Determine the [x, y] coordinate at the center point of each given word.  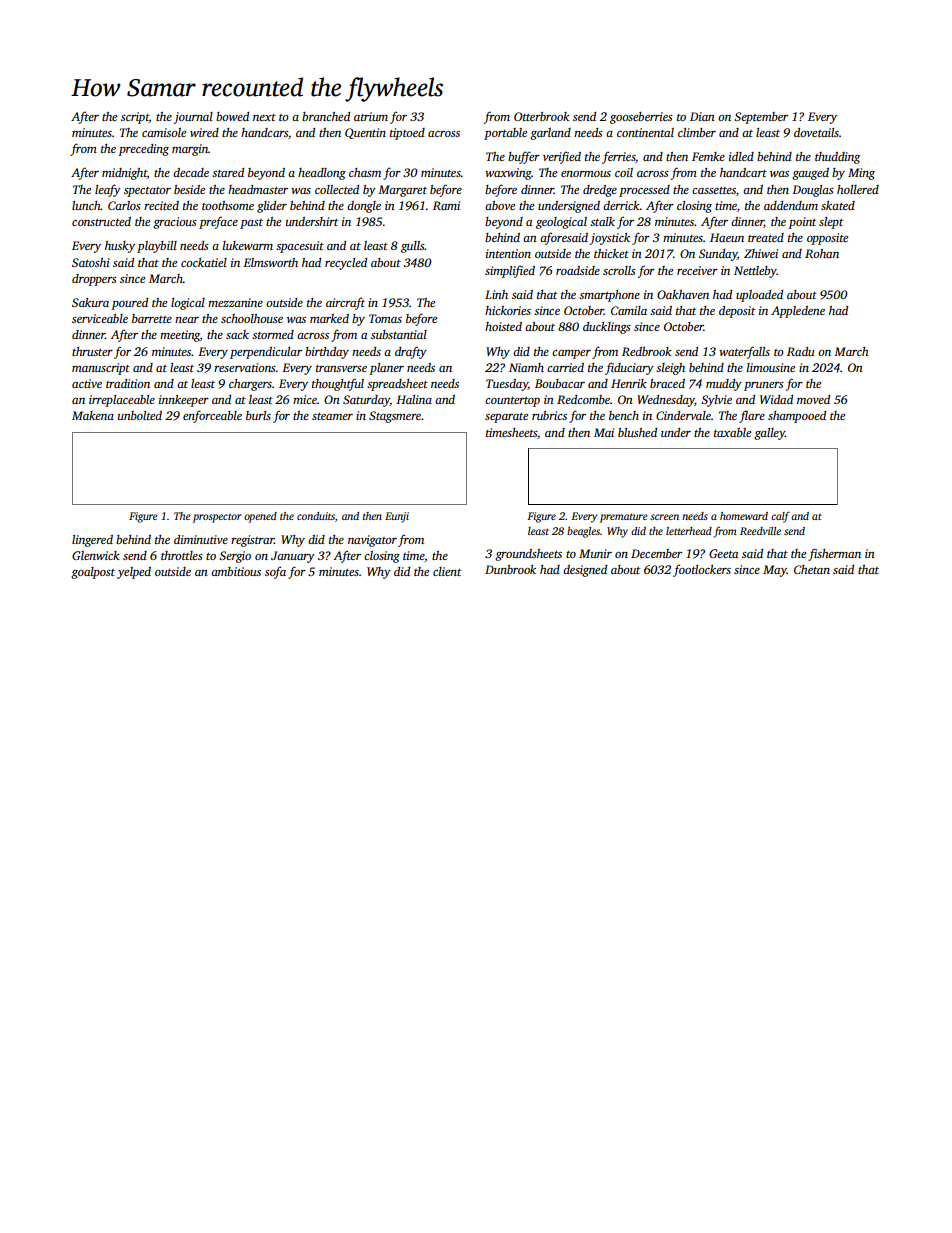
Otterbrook [542, 116]
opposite [827, 239]
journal [193, 118]
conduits [316, 516]
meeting [180, 336]
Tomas [385, 318]
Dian [702, 116]
